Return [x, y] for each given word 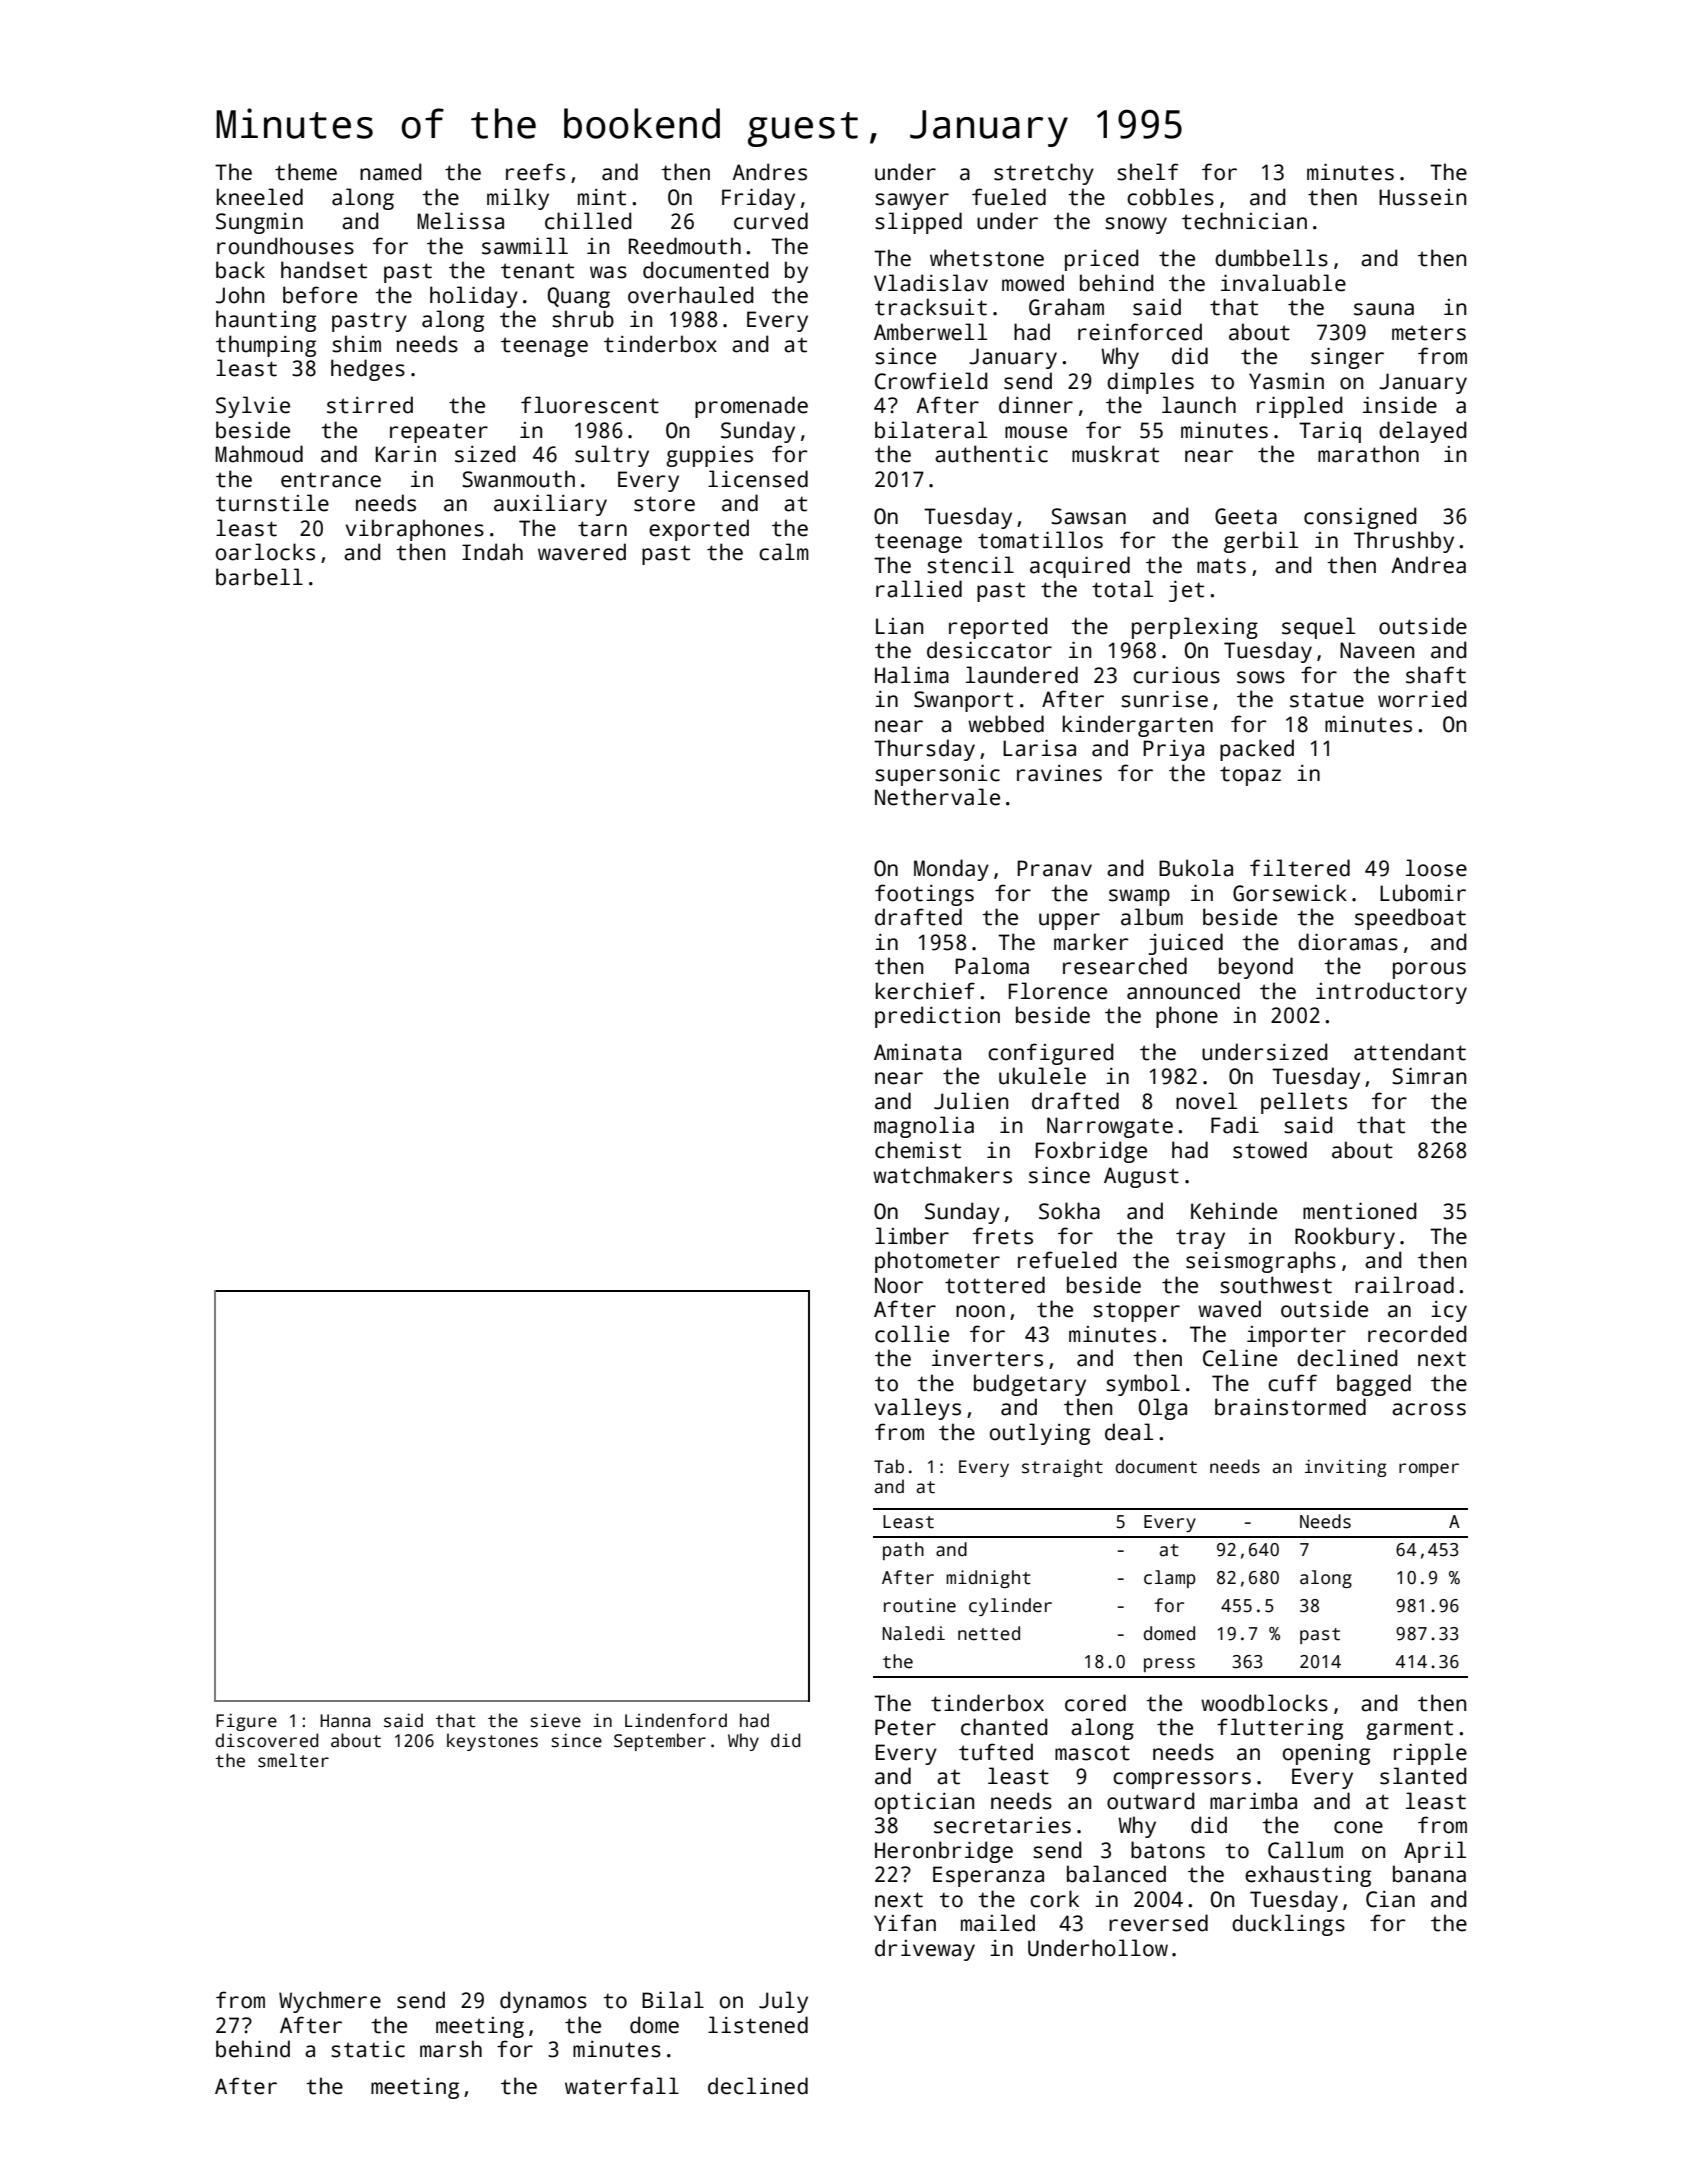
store [664, 504]
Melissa [460, 221]
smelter [293, 1760]
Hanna [345, 1721]
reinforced [1140, 332]
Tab [889, 1466]
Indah [492, 552]
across [1429, 1409]
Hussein [1422, 197]
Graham [1066, 307]
